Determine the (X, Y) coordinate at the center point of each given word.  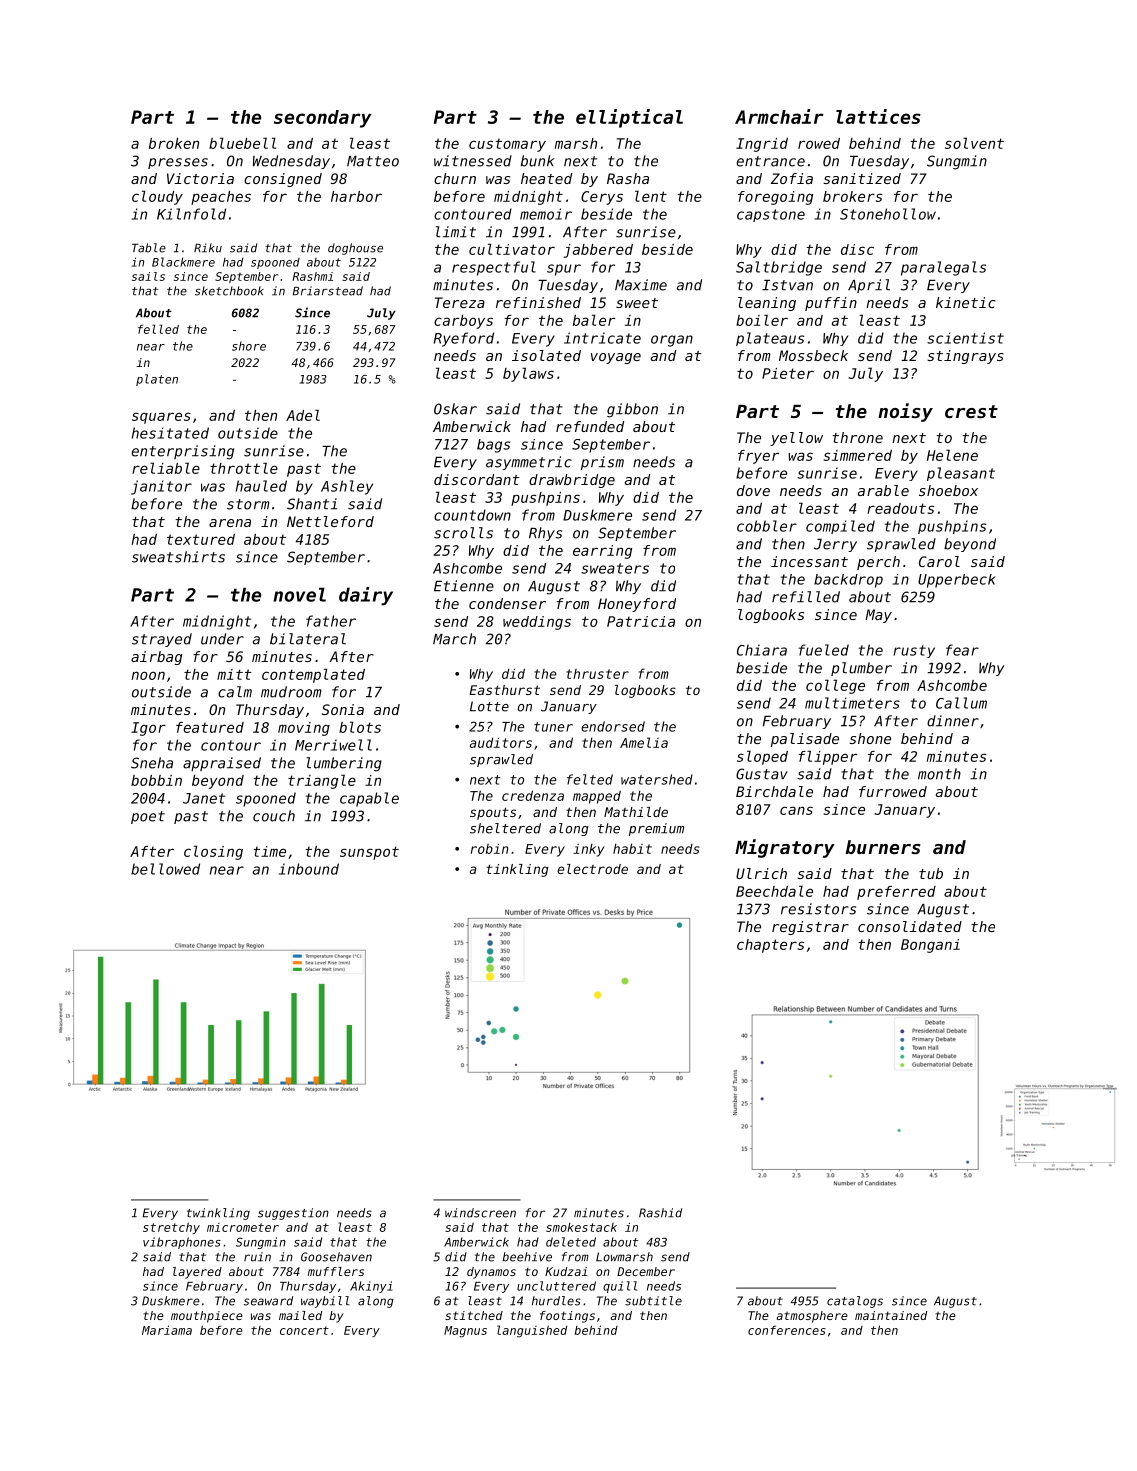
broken (174, 143)
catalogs (855, 1302)
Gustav (762, 774)
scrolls (463, 533)
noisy (905, 412)
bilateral (308, 639)
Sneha (152, 763)
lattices (878, 116)
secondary (323, 119)
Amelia (644, 742)
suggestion (293, 1214)
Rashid (660, 1213)
